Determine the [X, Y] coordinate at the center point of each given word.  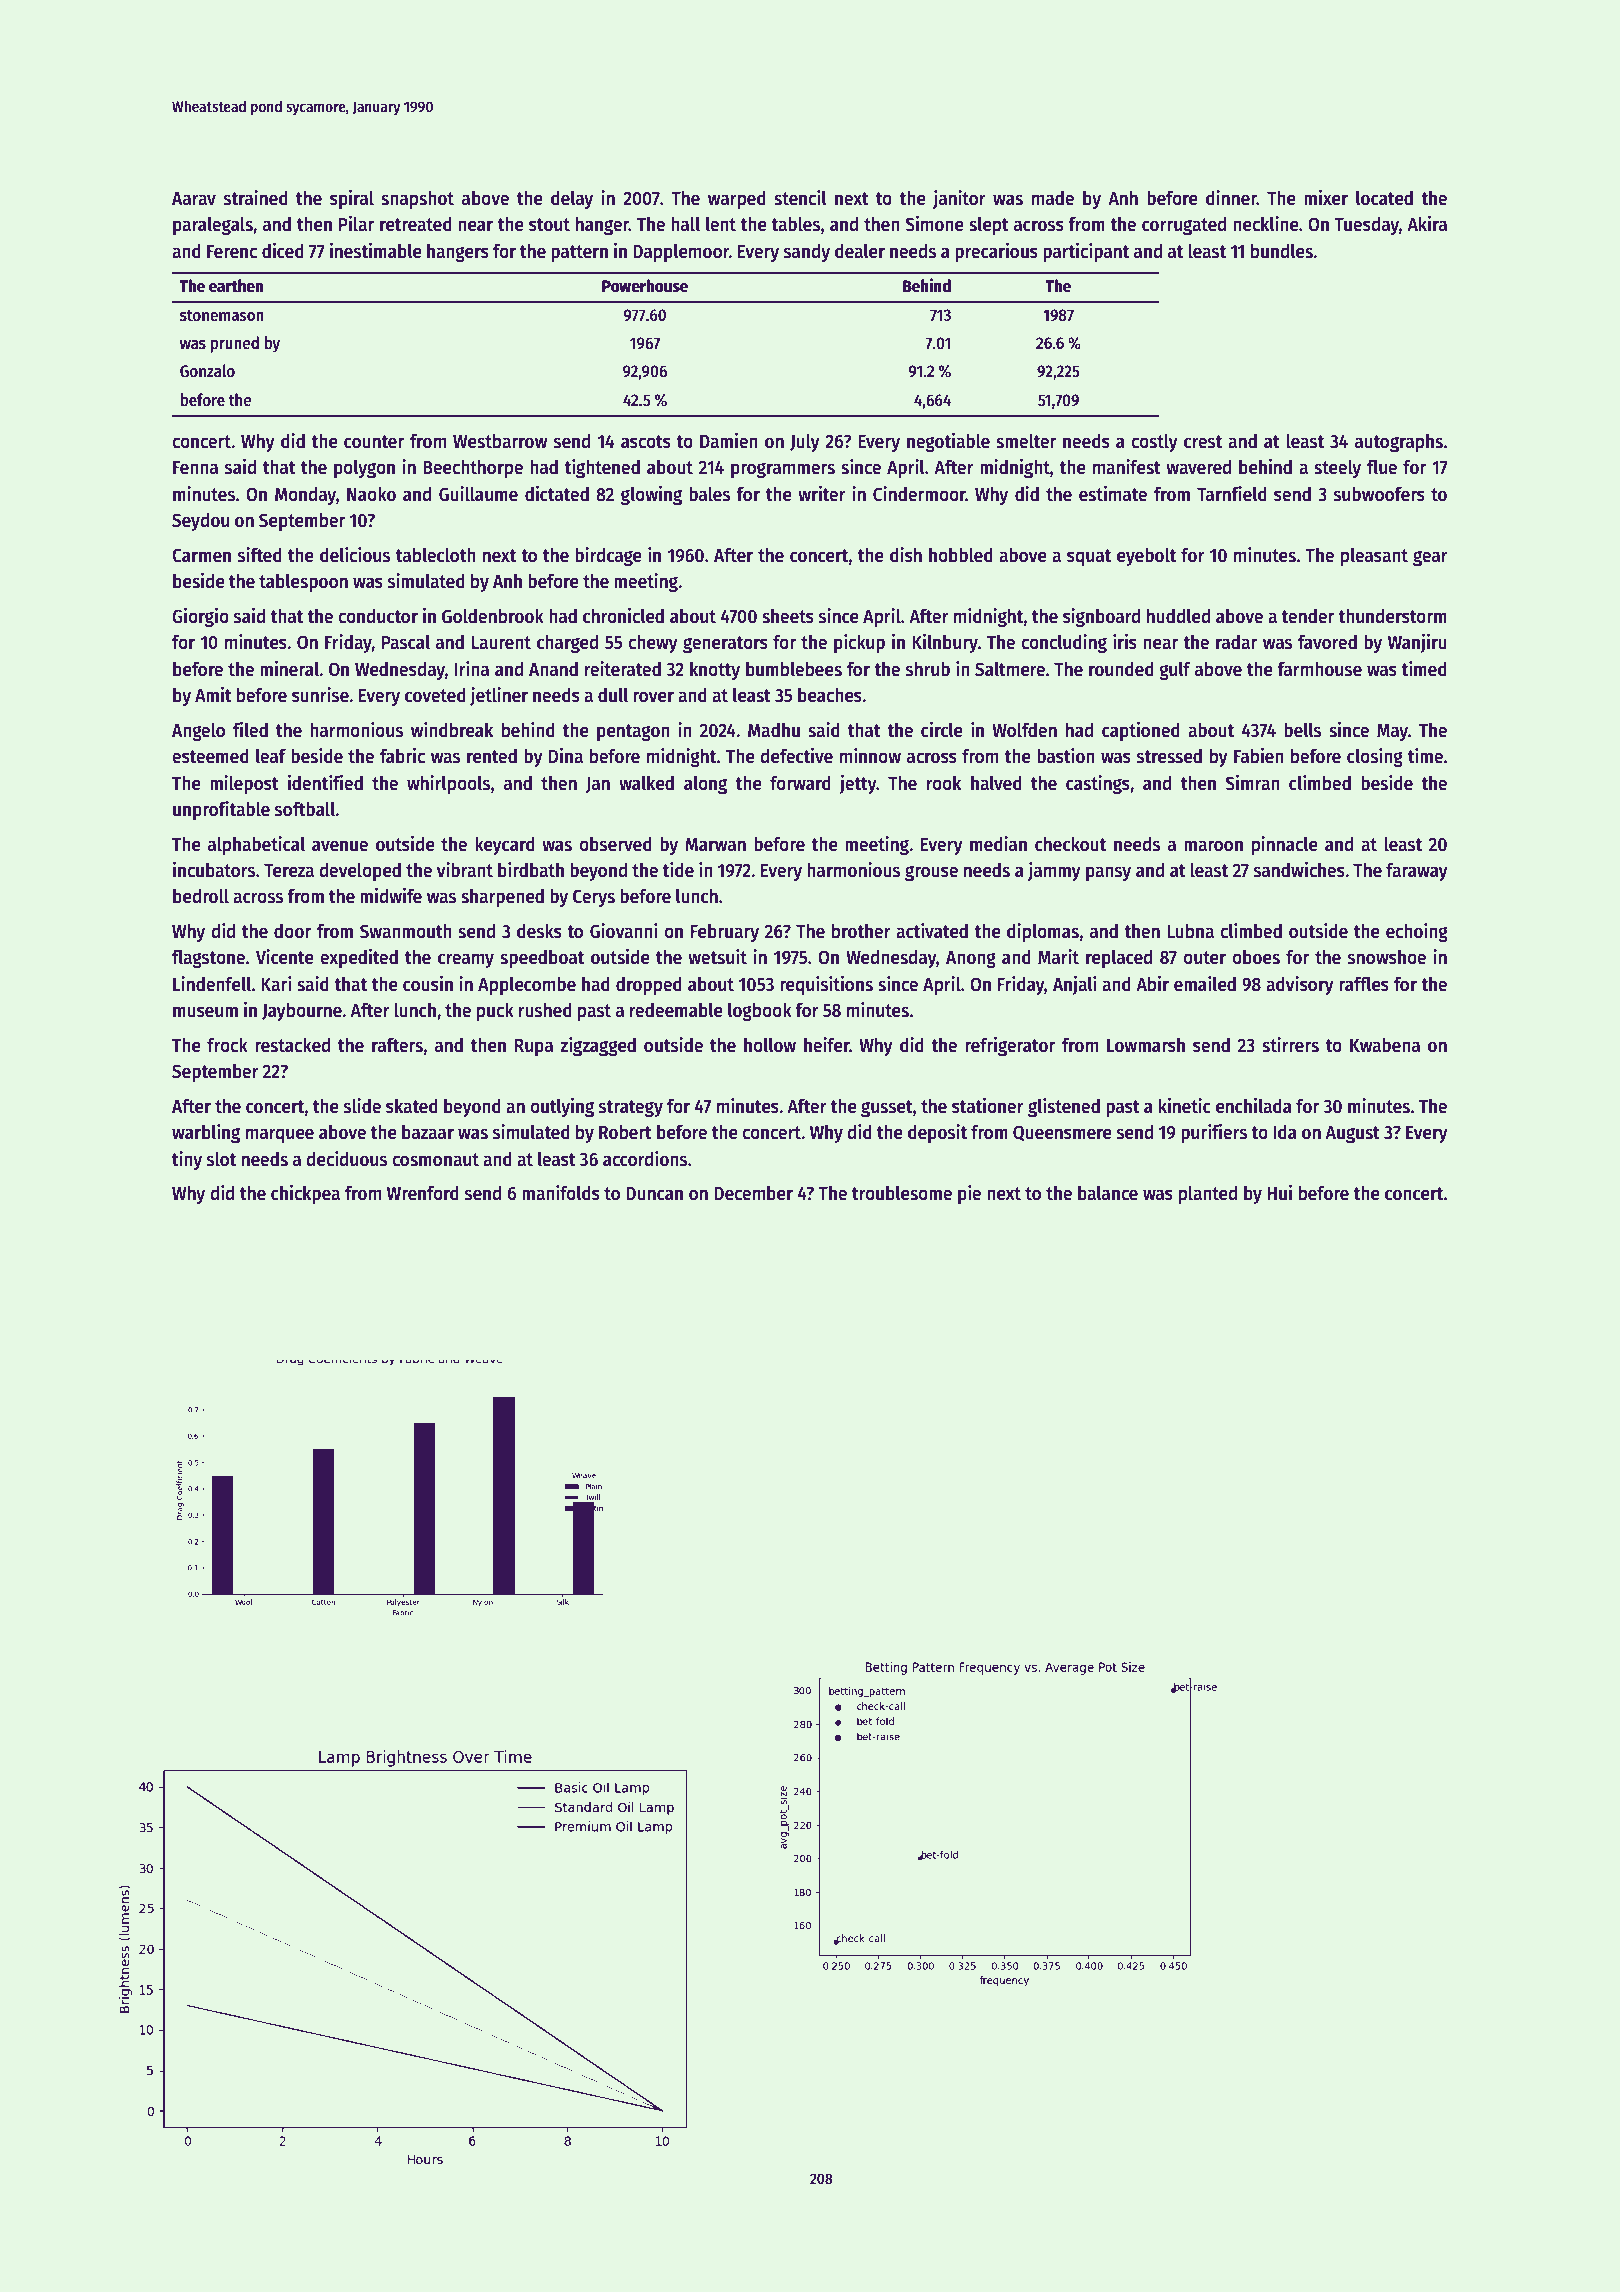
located [1384, 198]
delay [572, 199]
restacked [292, 1045]
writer [822, 494]
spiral [352, 199]
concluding [1064, 643]
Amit [213, 695]
